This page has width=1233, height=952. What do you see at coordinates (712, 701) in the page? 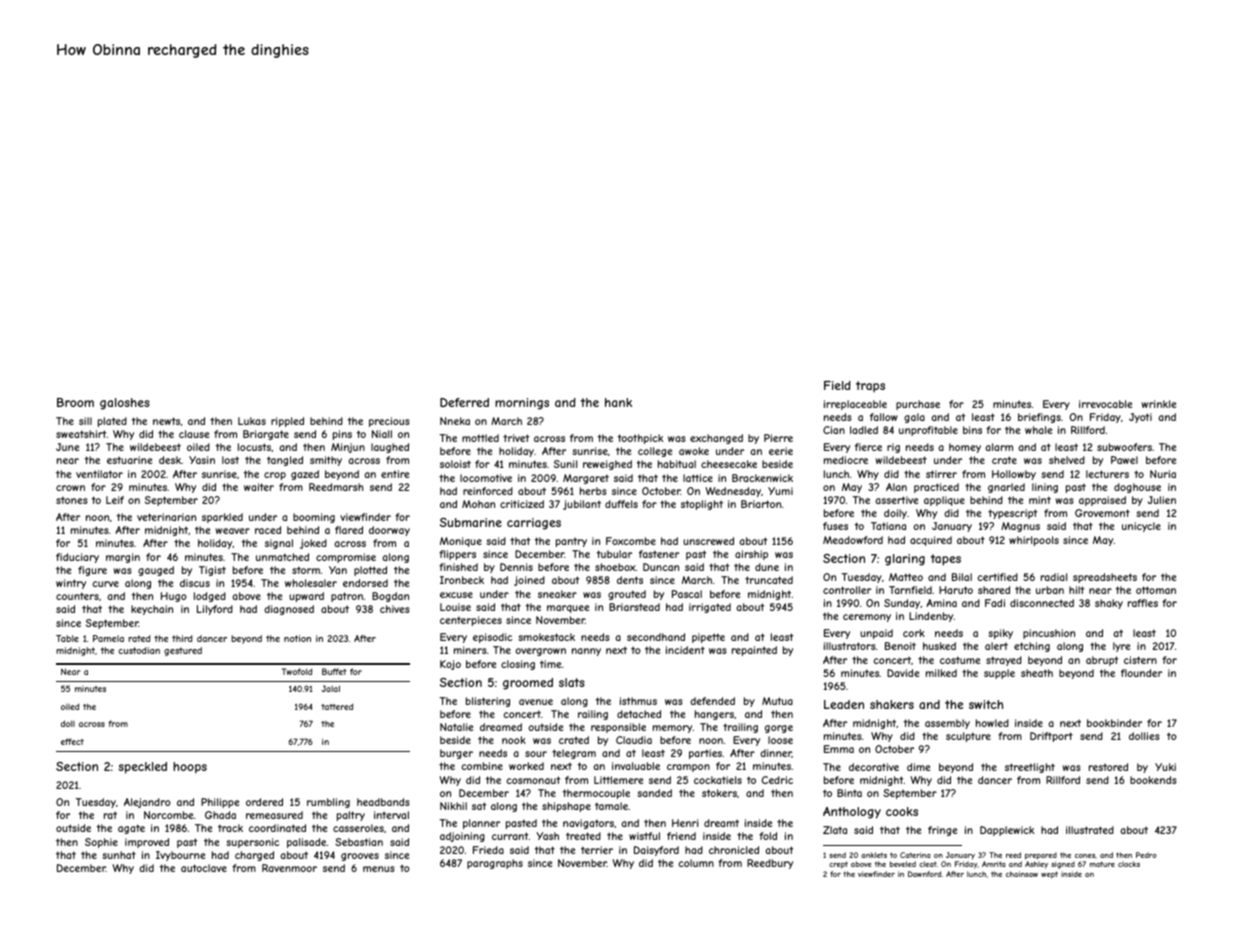
I see `defended` at bounding box center [712, 701].
